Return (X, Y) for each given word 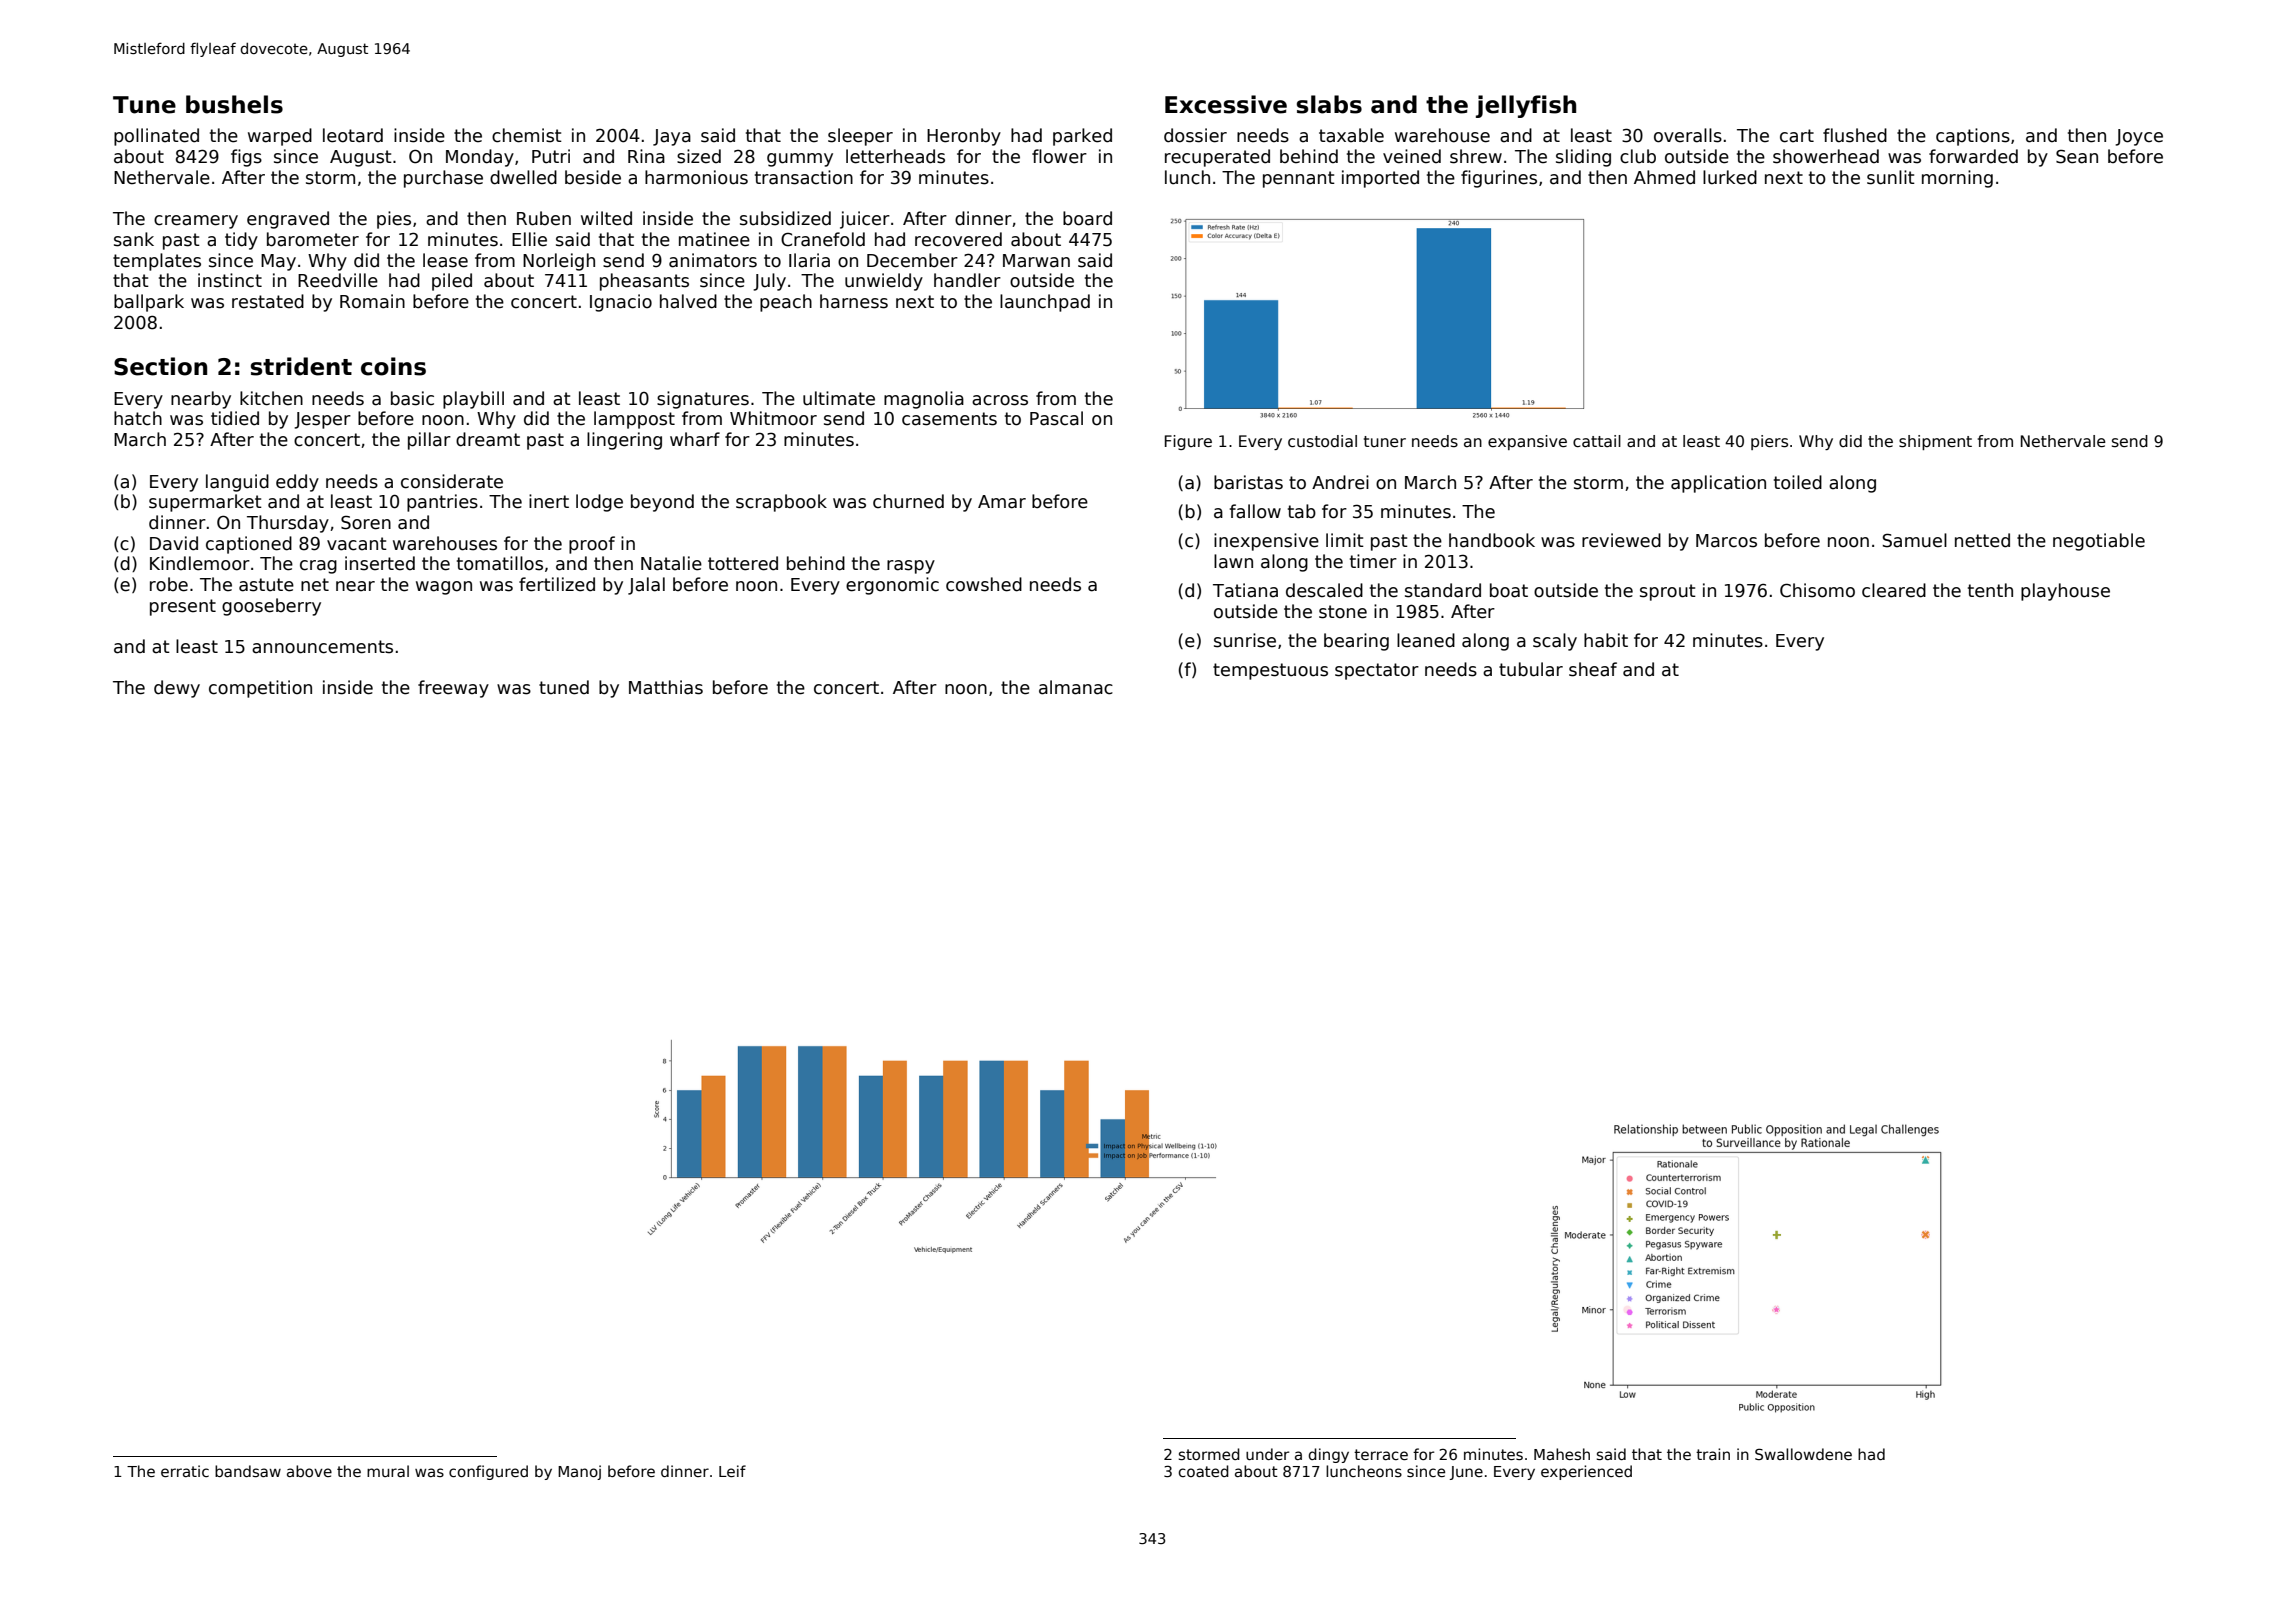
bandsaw (248, 1471)
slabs (1329, 104)
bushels (234, 104)
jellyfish (1526, 106)
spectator (1377, 671)
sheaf (1593, 669)
